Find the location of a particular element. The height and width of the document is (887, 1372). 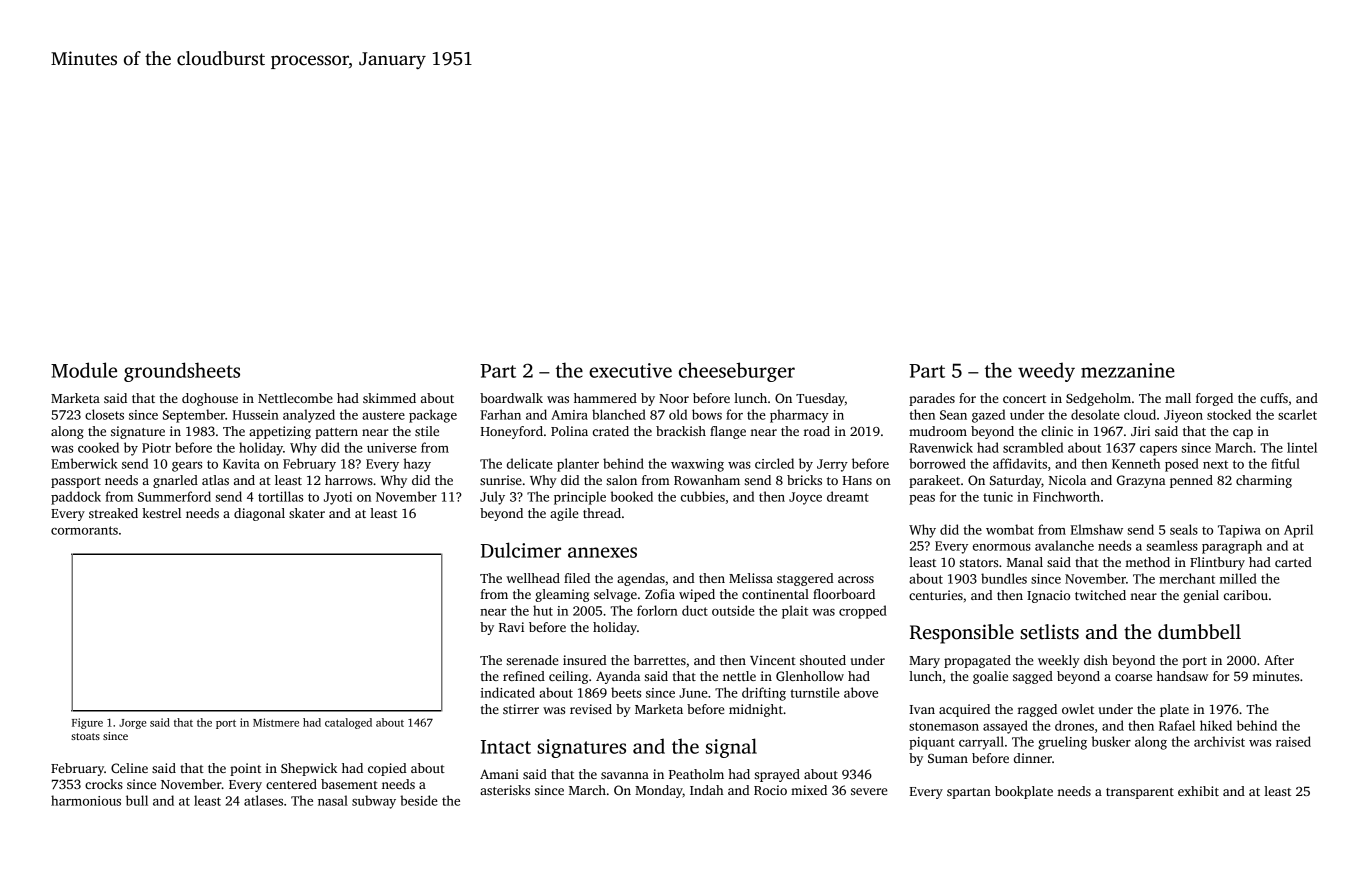

Ivan is located at coordinates (922, 709).
